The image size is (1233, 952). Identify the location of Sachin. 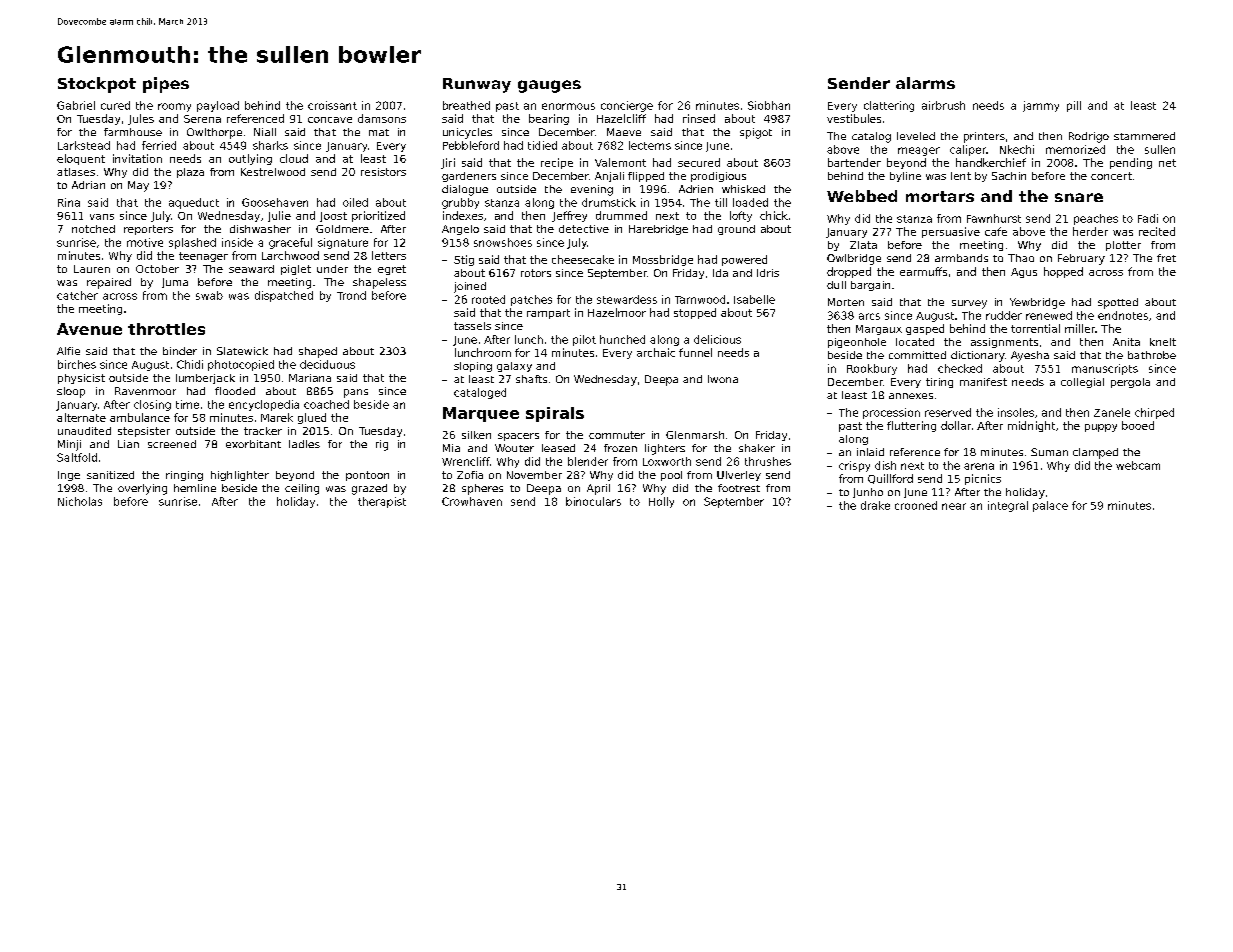
(1009, 176).
